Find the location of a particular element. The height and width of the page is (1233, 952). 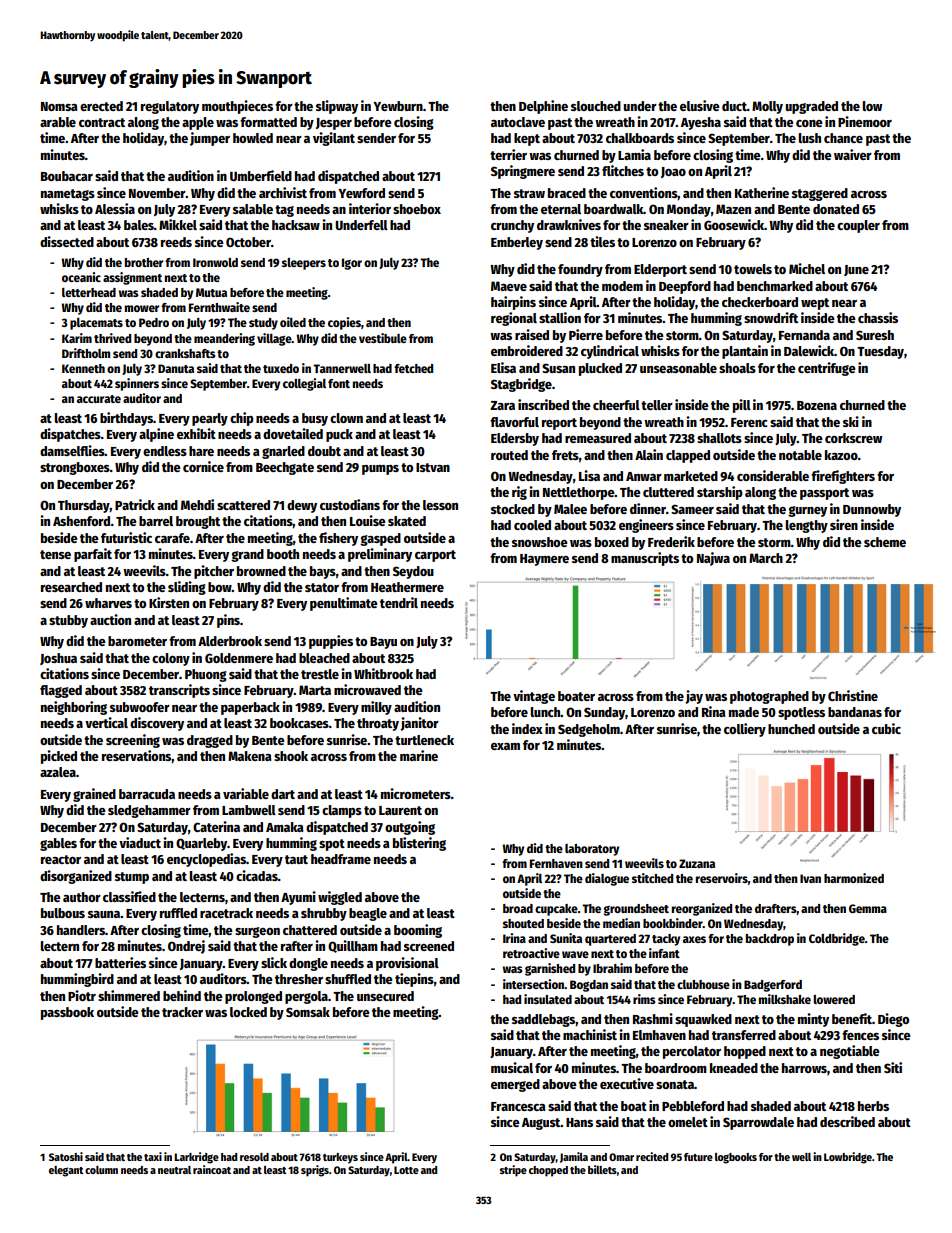

Frederik is located at coordinates (671, 541).
